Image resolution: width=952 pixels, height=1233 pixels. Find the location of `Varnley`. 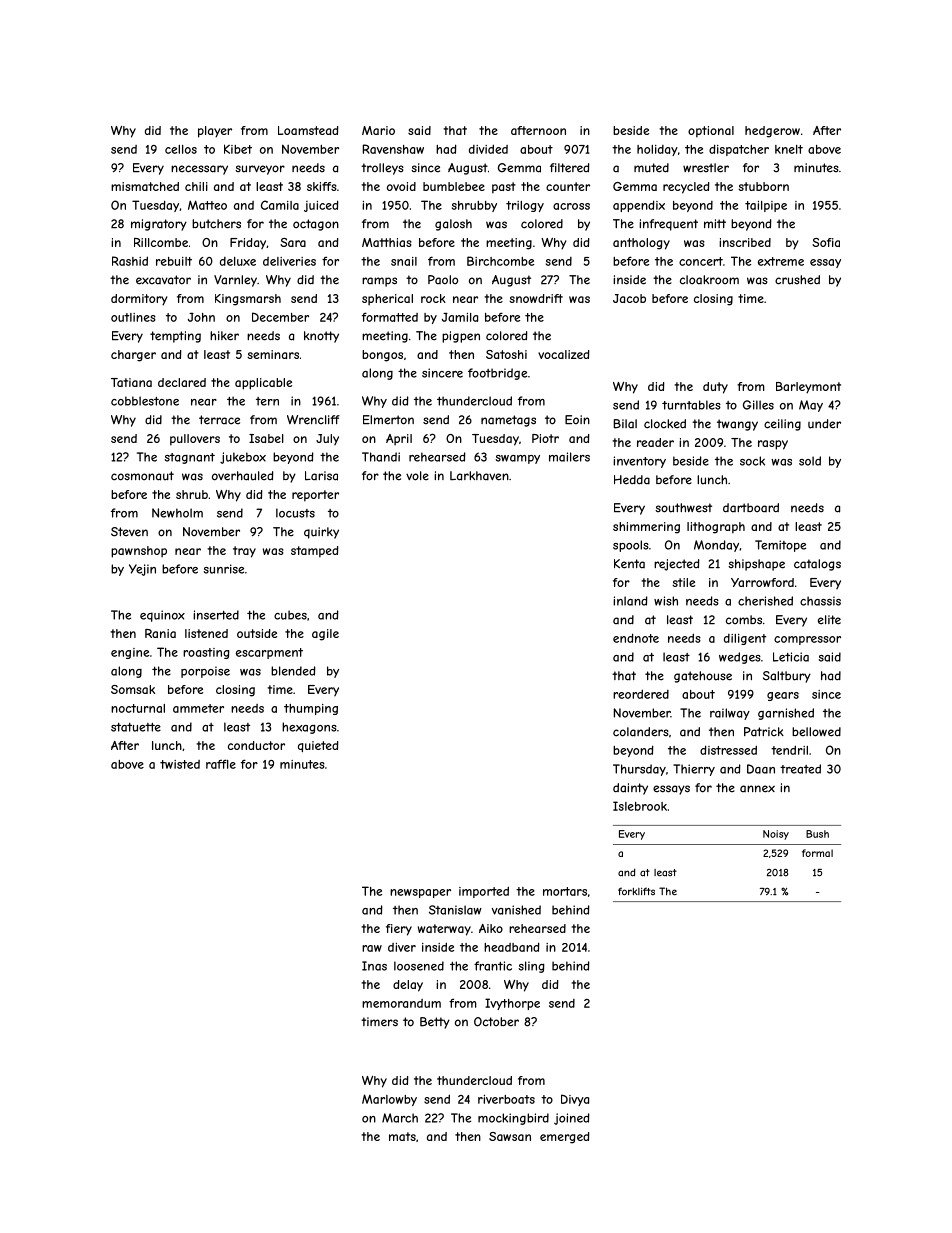

Varnley is located at coordinates (235, 281).
